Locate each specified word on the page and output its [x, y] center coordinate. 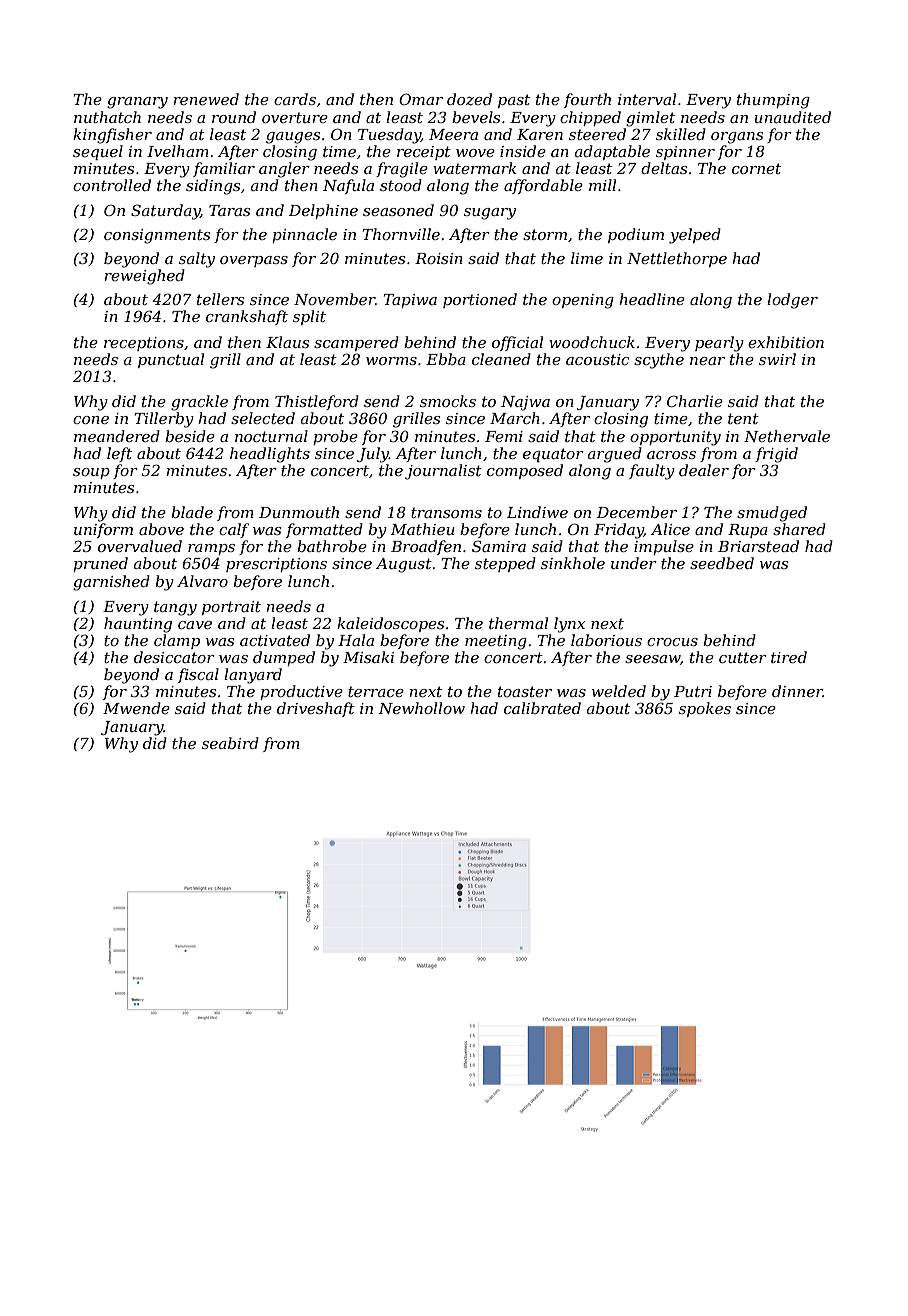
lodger [792, 301]
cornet [756, 168]
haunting [138, 625]
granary [137, 103]
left [119, 454]
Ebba [446, 359]
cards [295, 99]
